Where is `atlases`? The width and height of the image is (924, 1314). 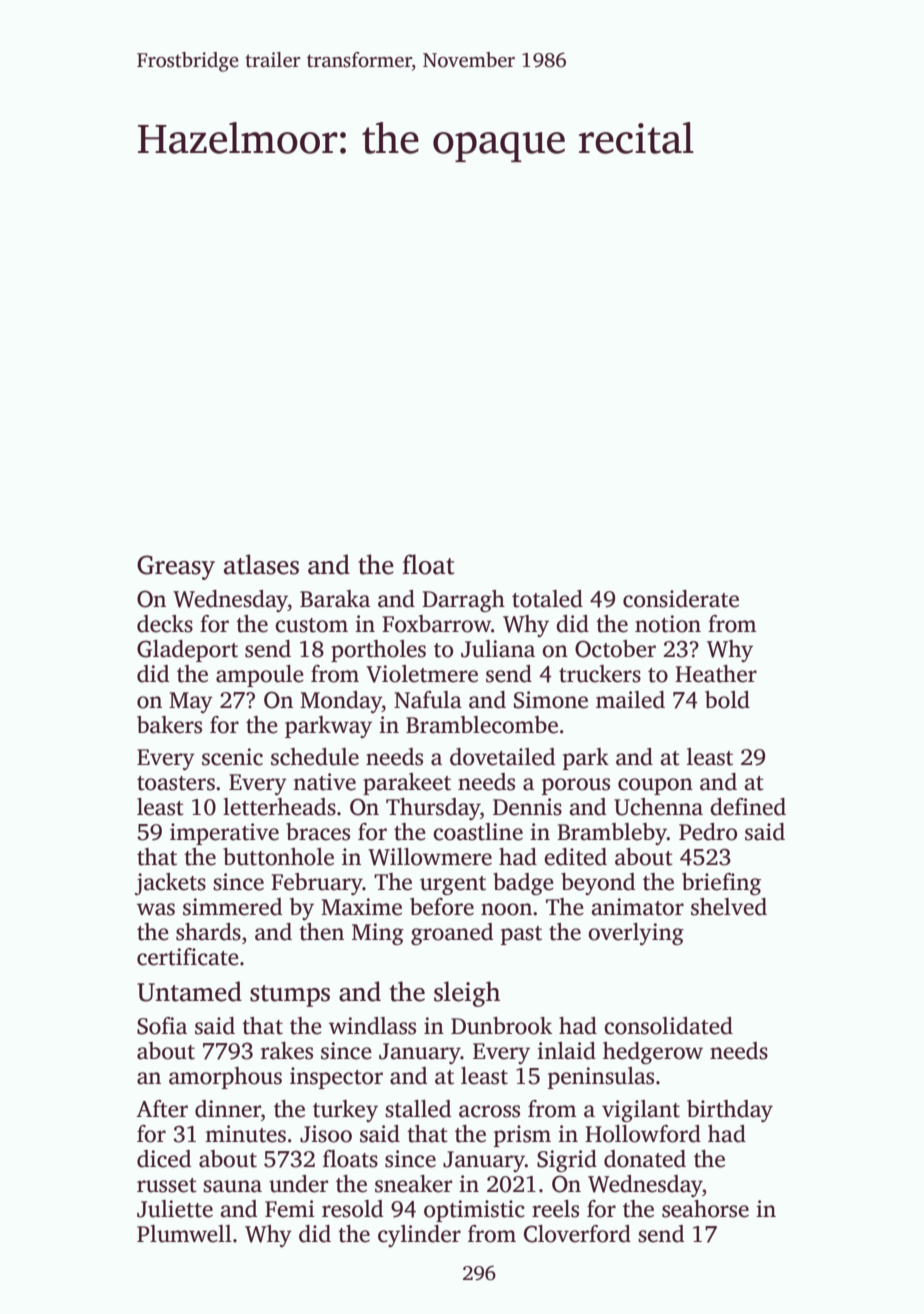
atlases is located at coordinates (261, 564).
